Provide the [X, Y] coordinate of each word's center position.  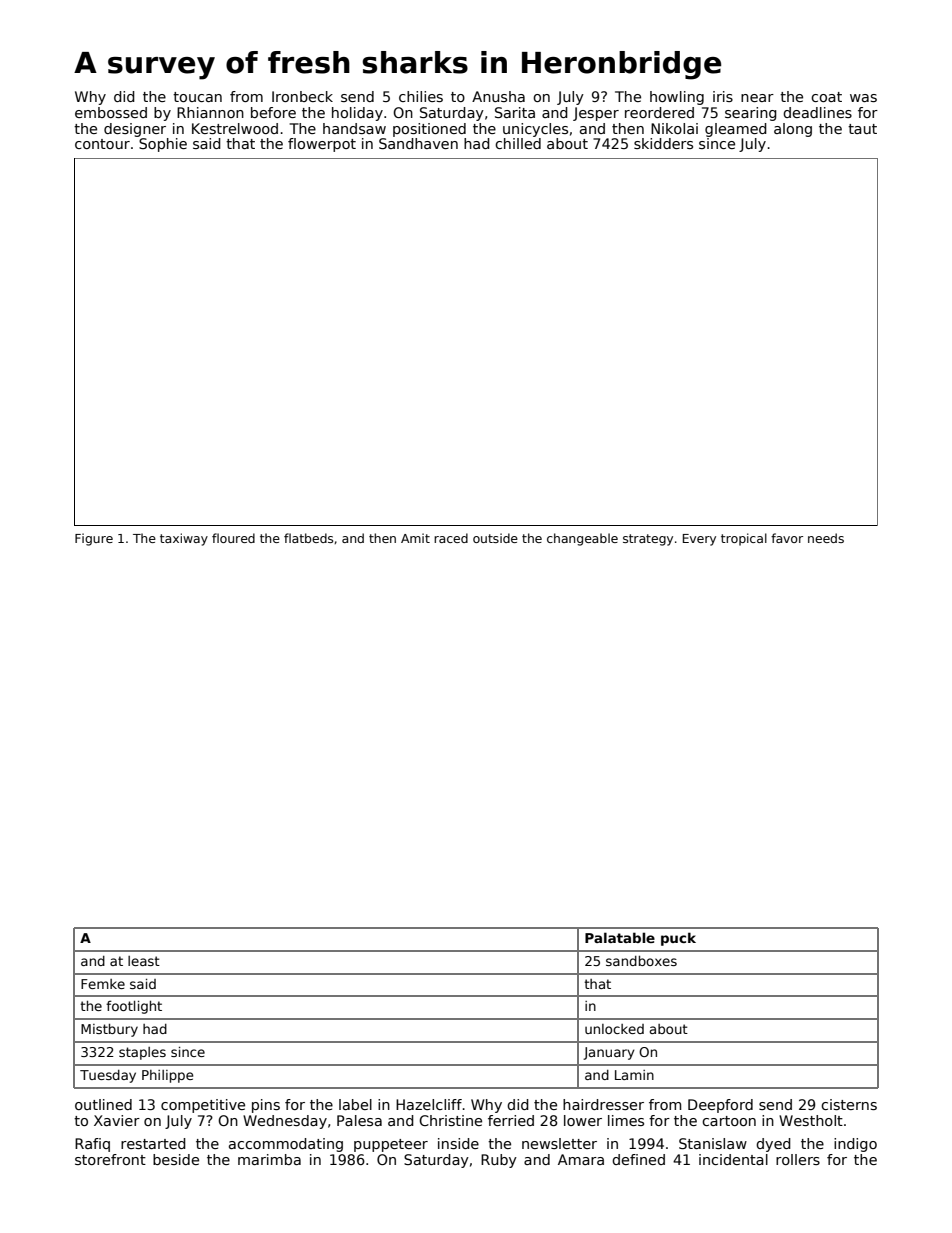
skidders [663, 143]
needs [826, 538]
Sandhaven [418, 143]
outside [495, 538]
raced [451, 538]
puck [678, 939]
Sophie [163, 145]
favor [787, 538]
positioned [429, 130]
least [144, 961]
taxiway [184, 539]
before [273, 112]
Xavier [117, 1120]
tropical [744, 539]
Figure [94, 539]
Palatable [620, 937]
